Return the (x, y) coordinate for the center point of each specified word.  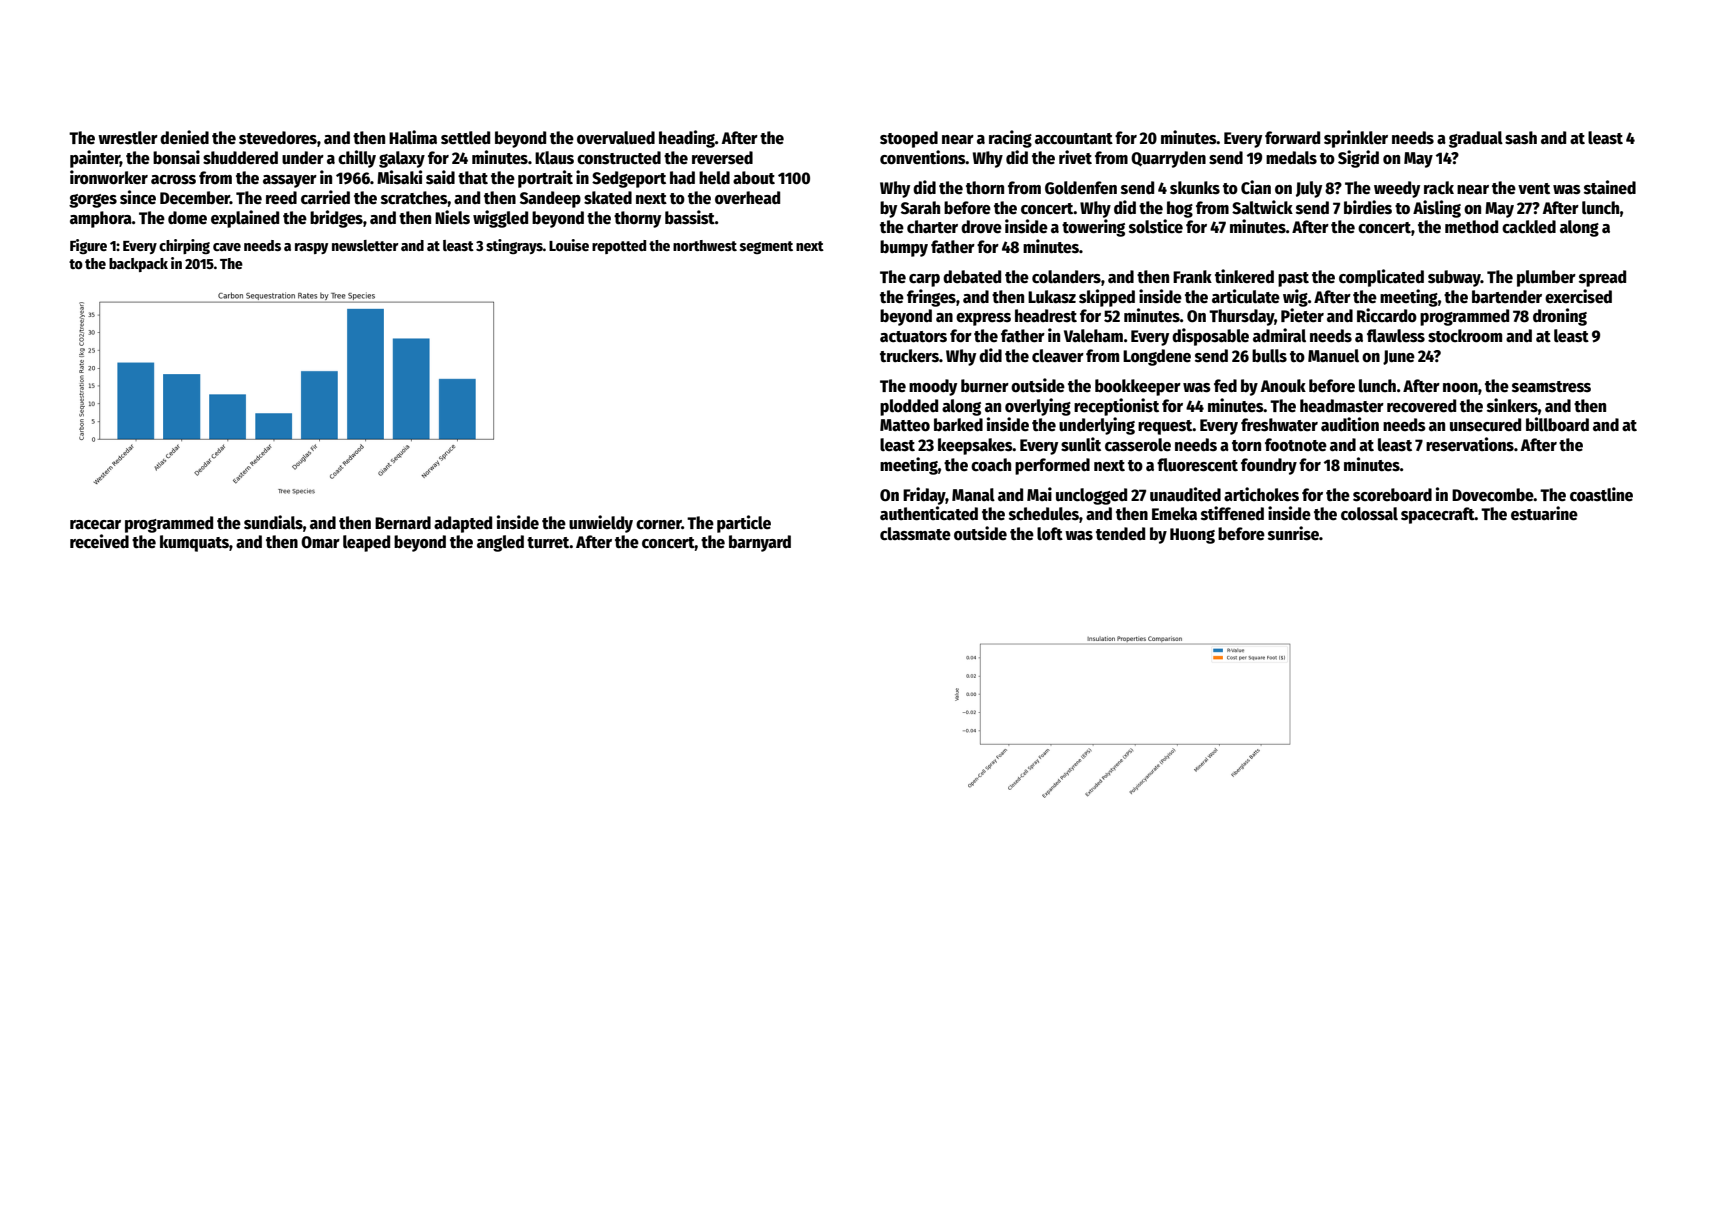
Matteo (905, 425)
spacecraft (1438, 515)
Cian (1256, 187)
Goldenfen (1081, 188)
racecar (95, 525)
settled (465, 138)
